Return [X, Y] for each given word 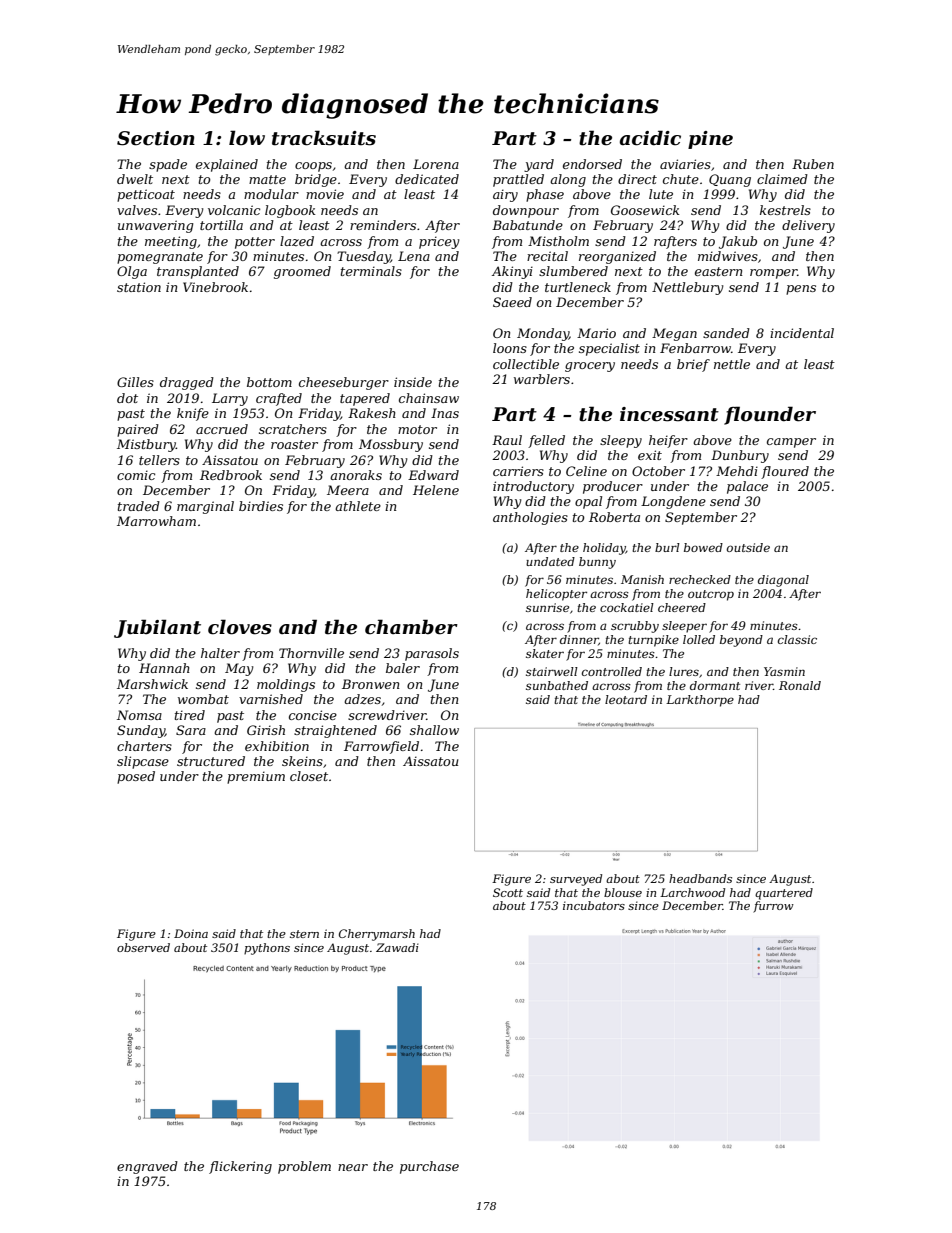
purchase [429, 1167]
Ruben [813, 164]
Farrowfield [381, 747]
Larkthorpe [700, 701]
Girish [266, 730]
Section [156, 138]
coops [313, 167]
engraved [147, 1167]
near [353, 1167]
